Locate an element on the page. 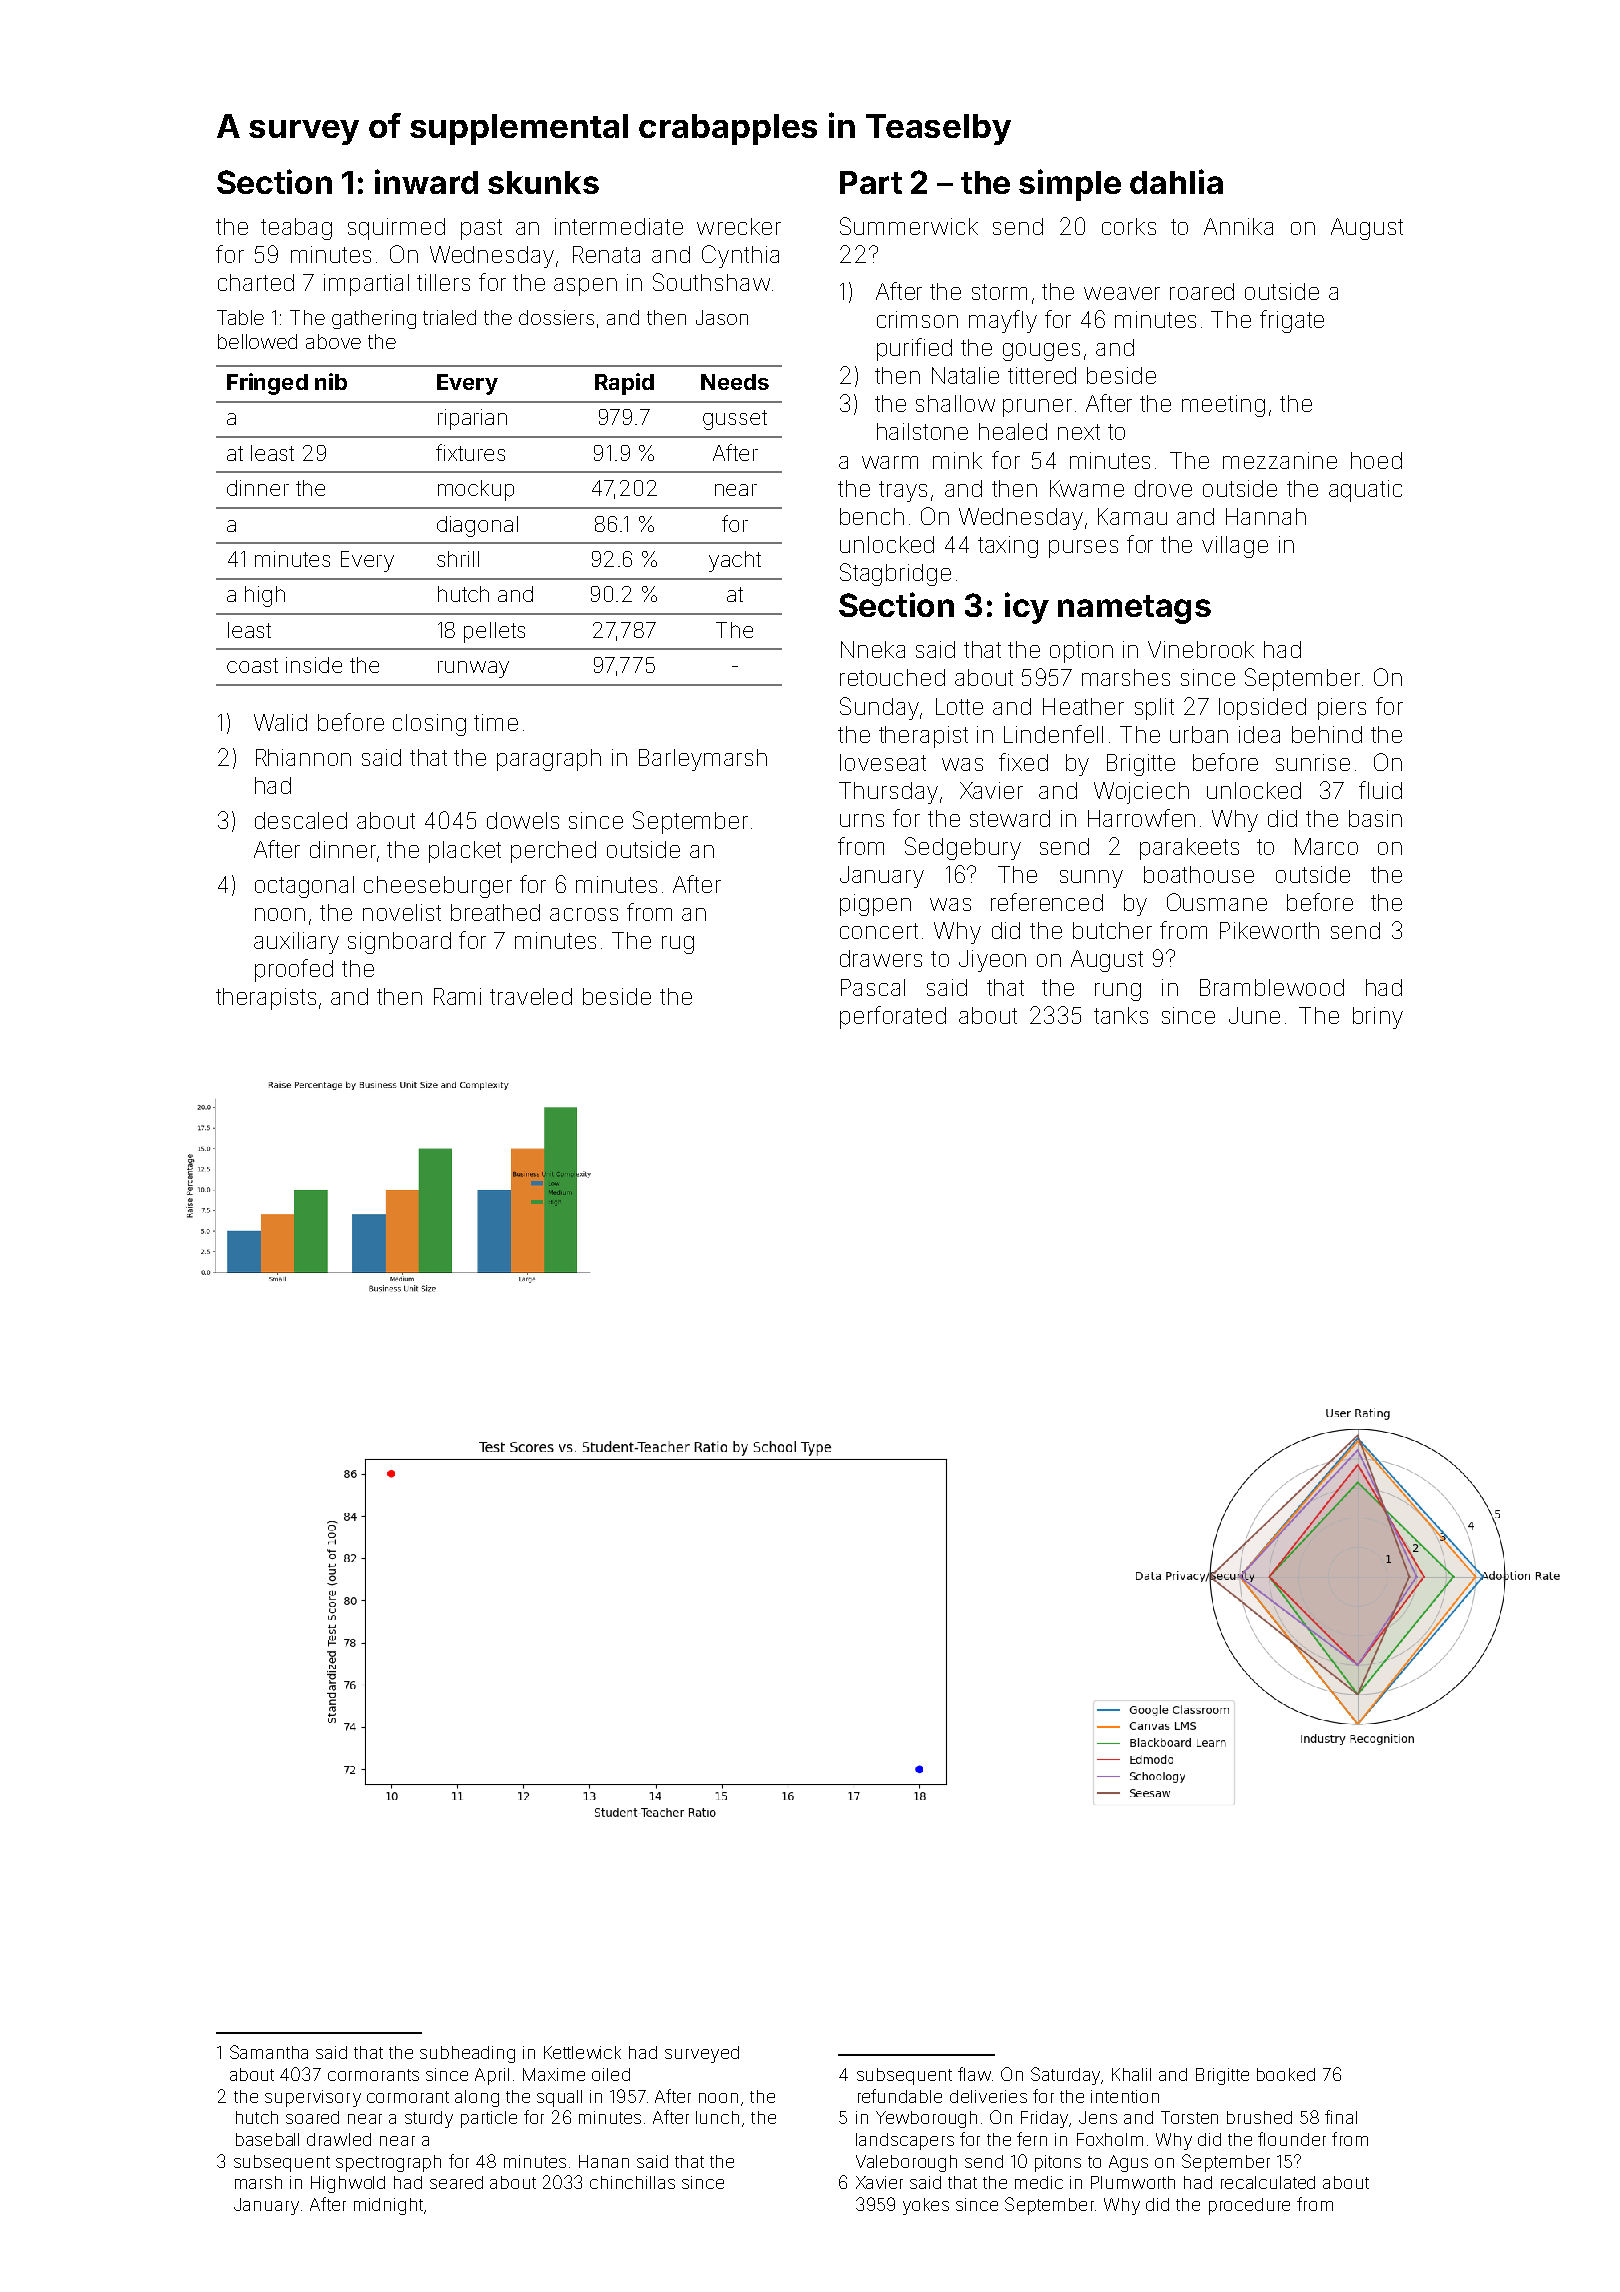 This image has height=2292, width=1620. Rami is located at coordinates (457, 996).
